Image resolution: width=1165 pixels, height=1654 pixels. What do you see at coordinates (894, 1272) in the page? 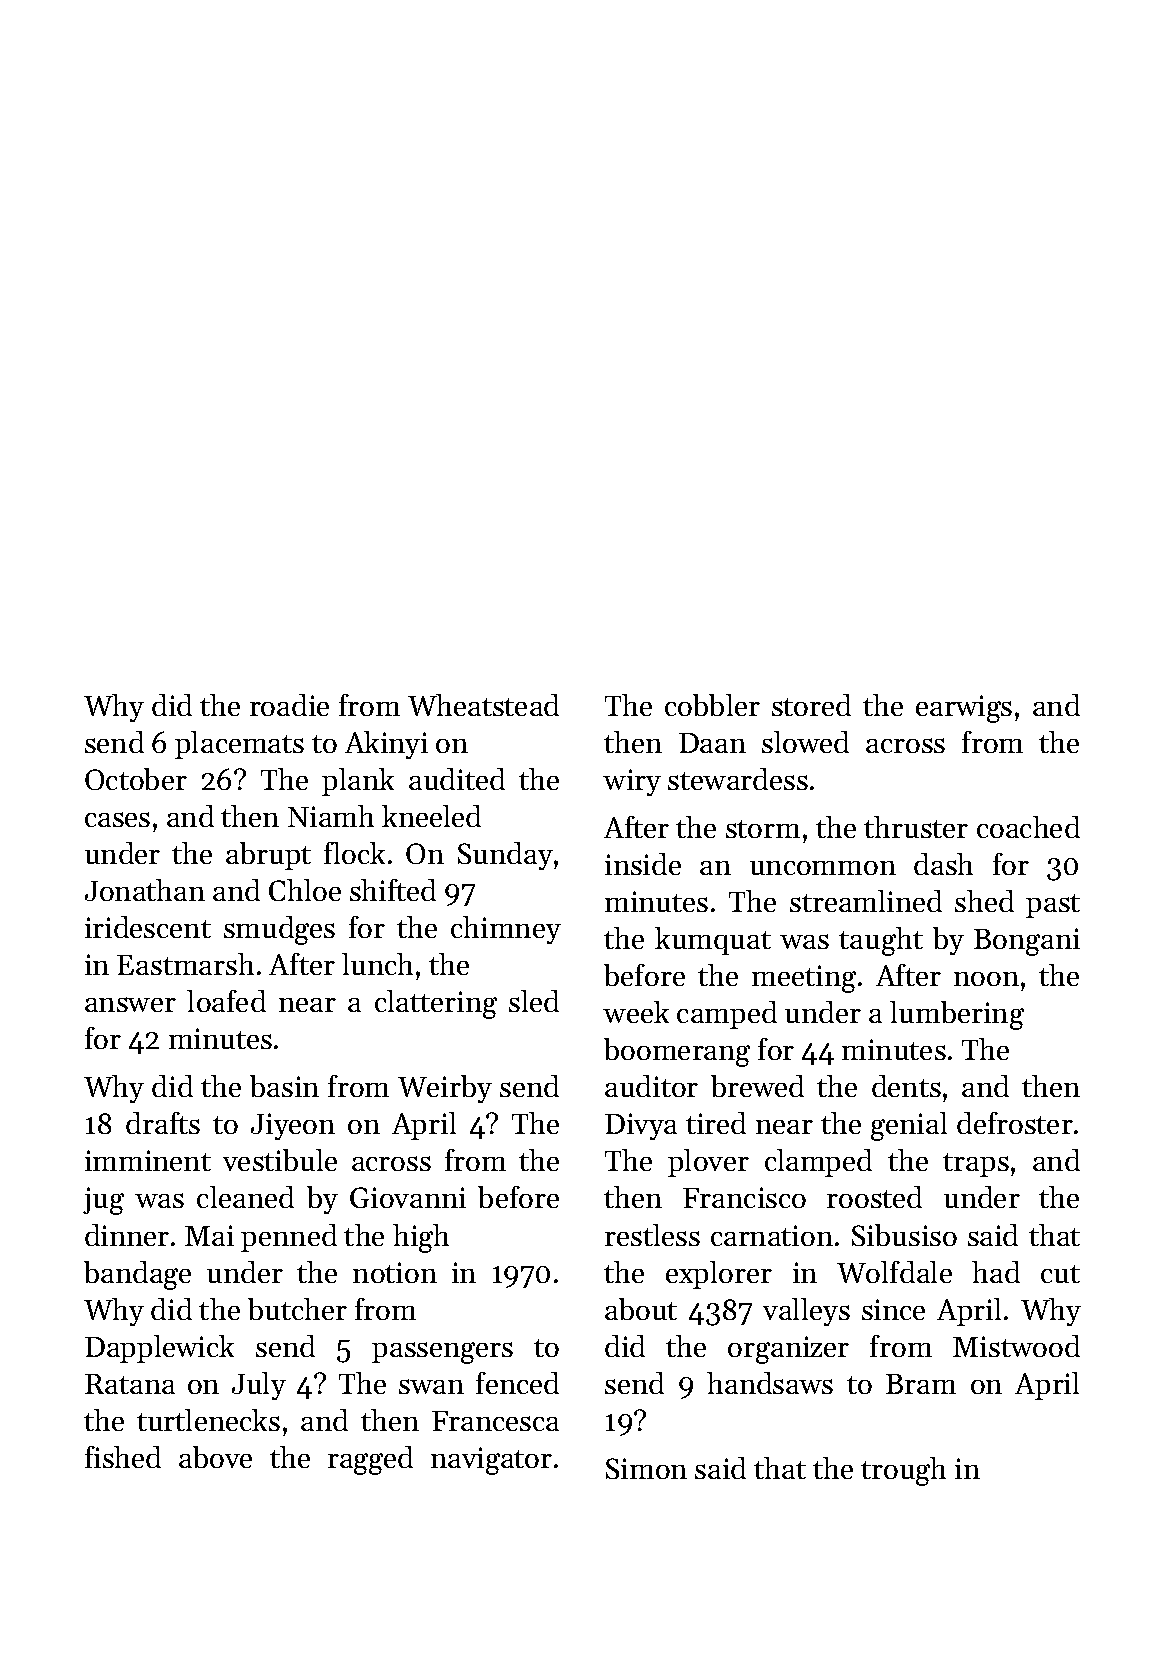
I see `Wolfdale` at bounding box center [894, 1272].
